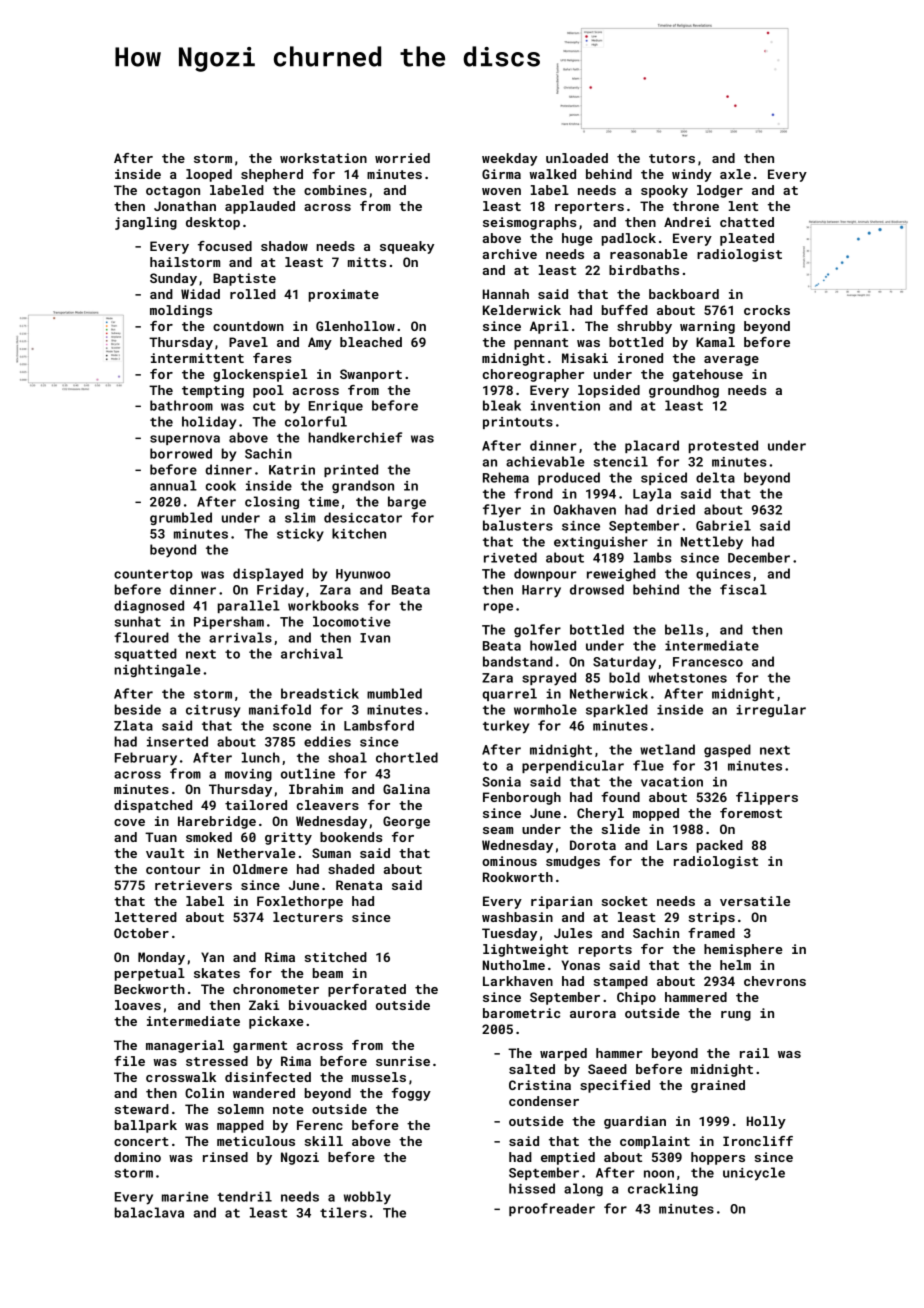  Describe the element at coordinates (181, 518) in the image. I see `grumbled` at that location.
